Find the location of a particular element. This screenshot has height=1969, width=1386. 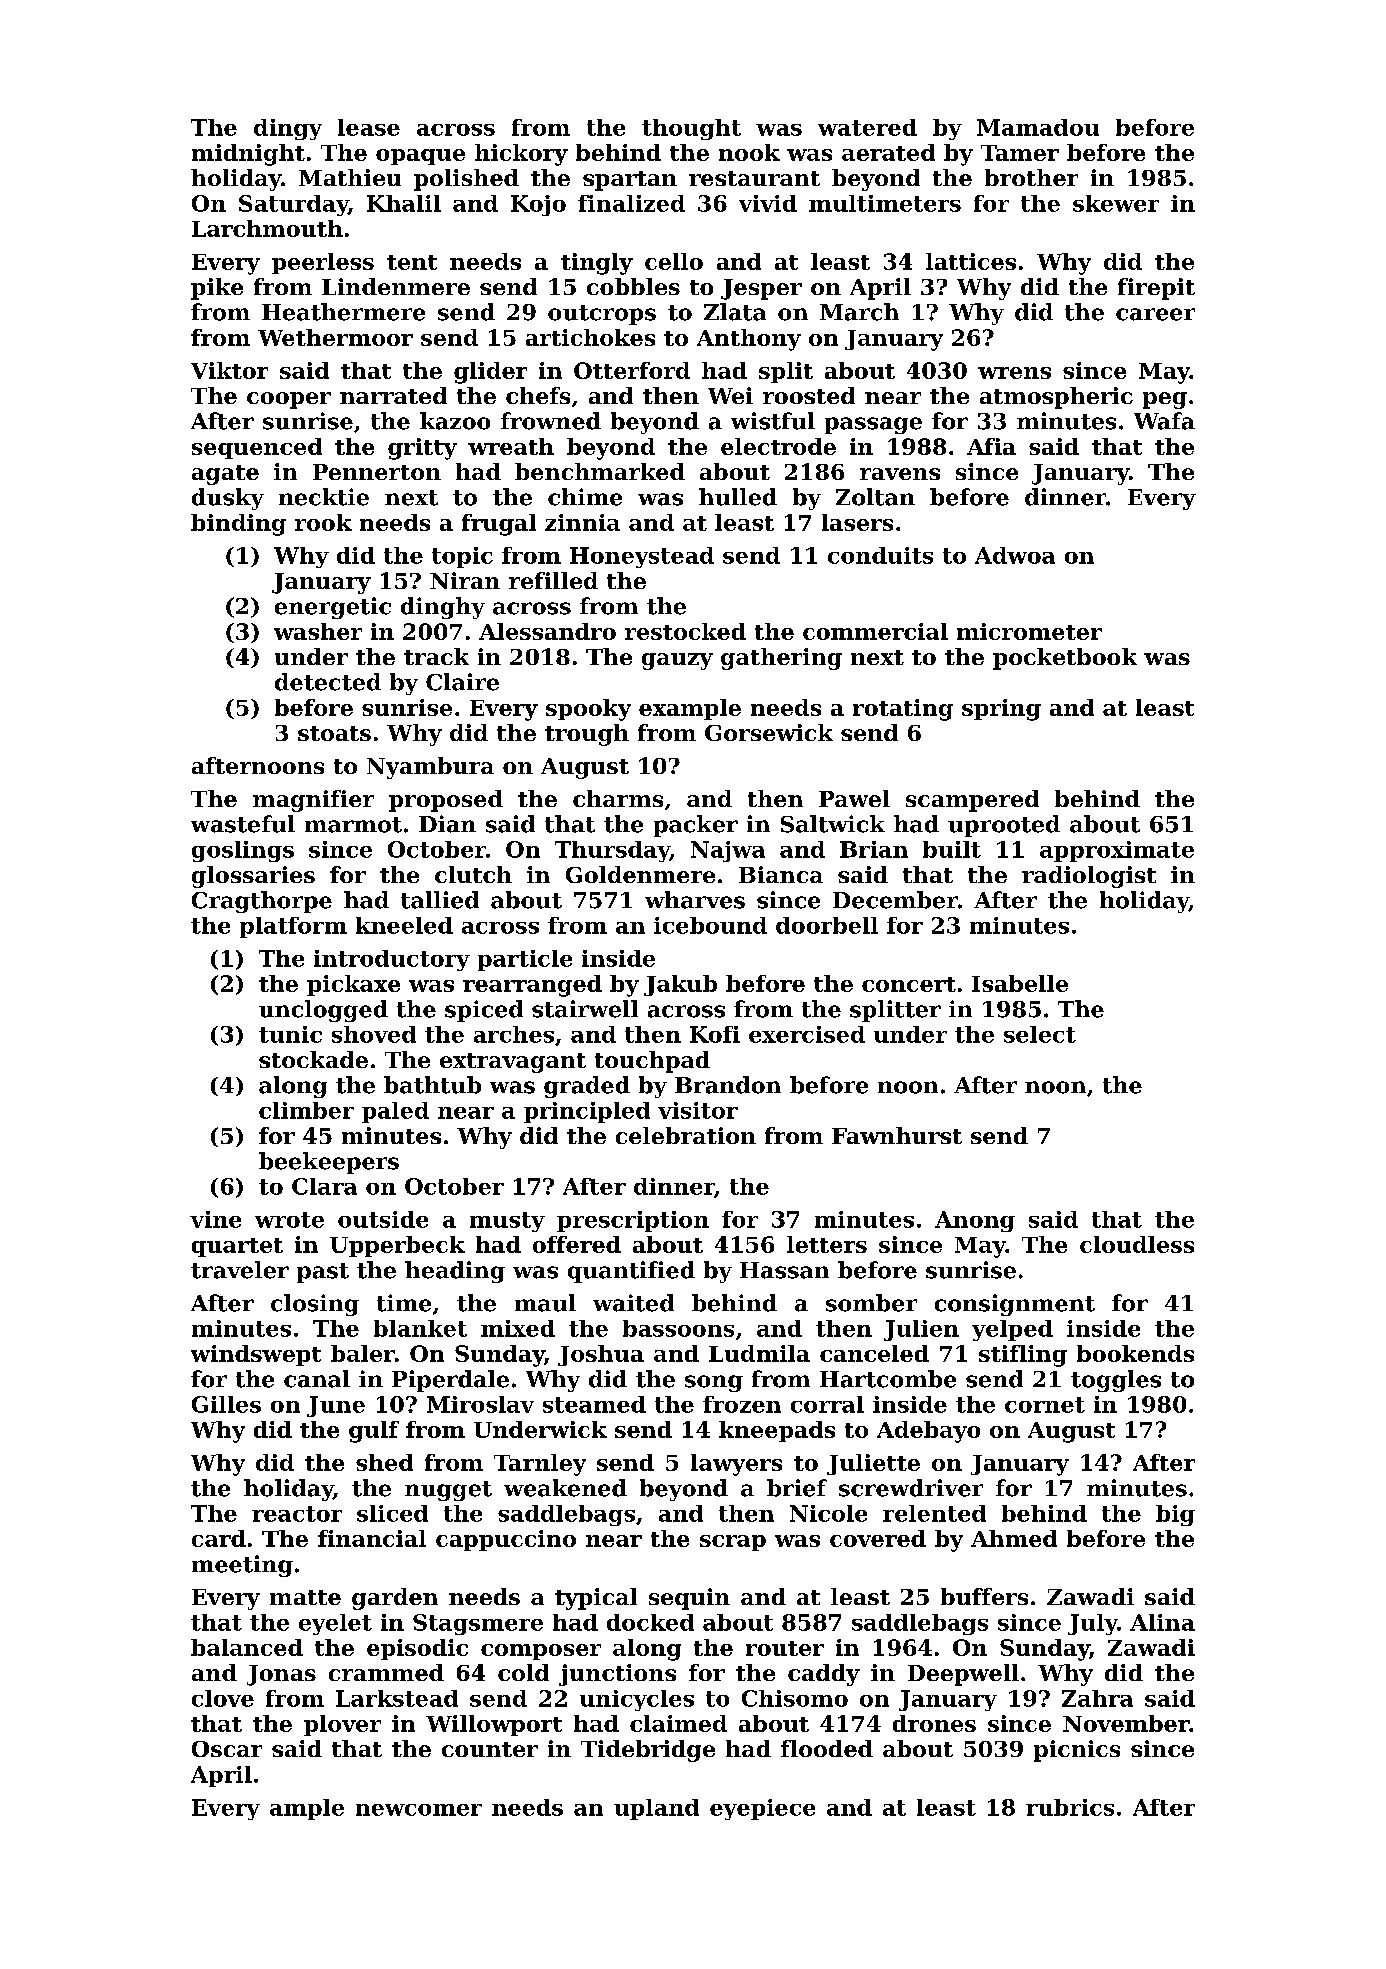

thought is located at coordinates (691, 129).
